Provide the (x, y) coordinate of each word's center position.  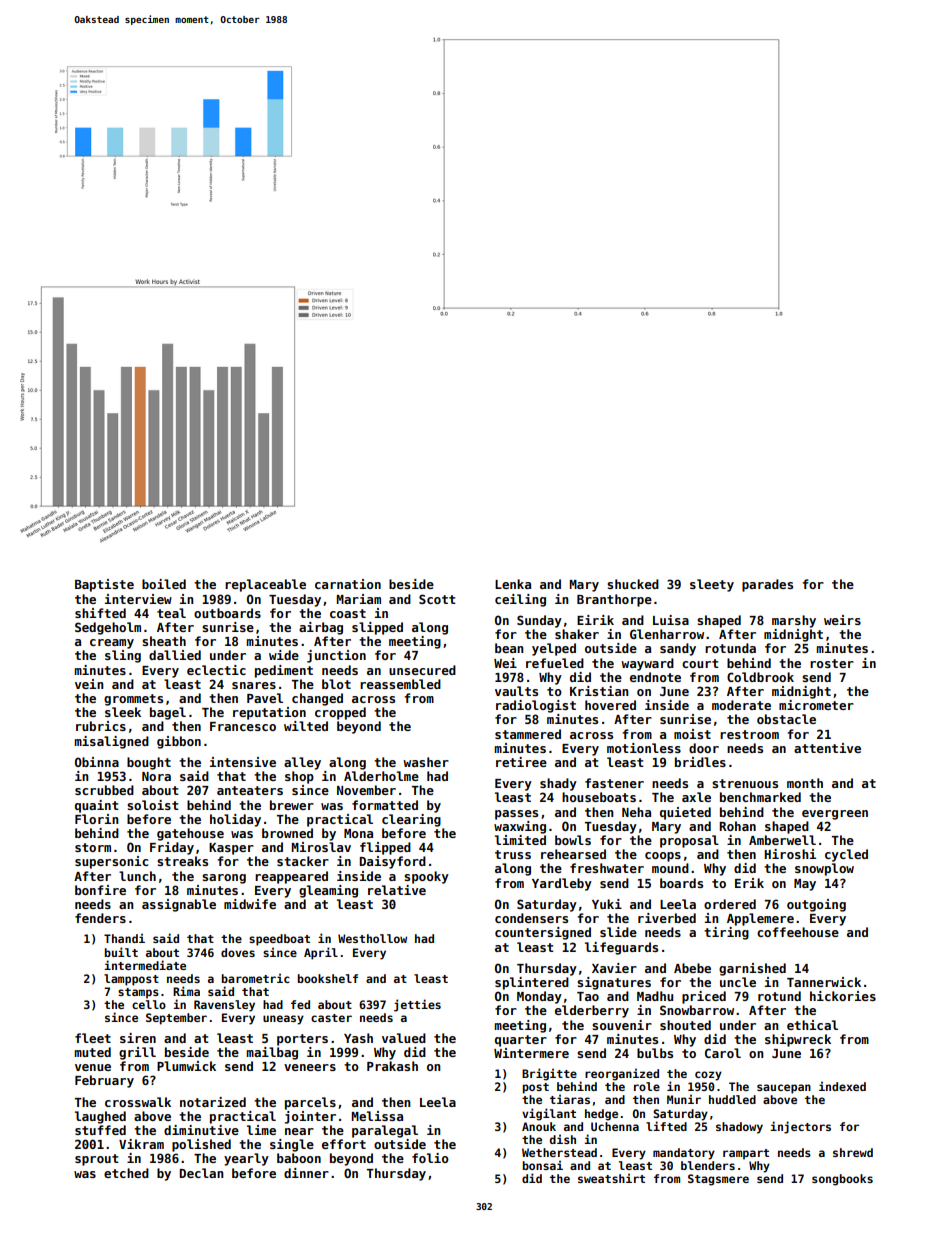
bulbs (655, 1053)
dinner (306, 1173)
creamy (112, 644)
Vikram (141, 1144)
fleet (93, 1038)
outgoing (816, 905)
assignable (179, 905)
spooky (426, 877)
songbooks (842, 1180)
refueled (555, 663)
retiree (521, 762)
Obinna (97, 762)
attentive (827, 748)
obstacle (786, 719)
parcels (310, 1103)
